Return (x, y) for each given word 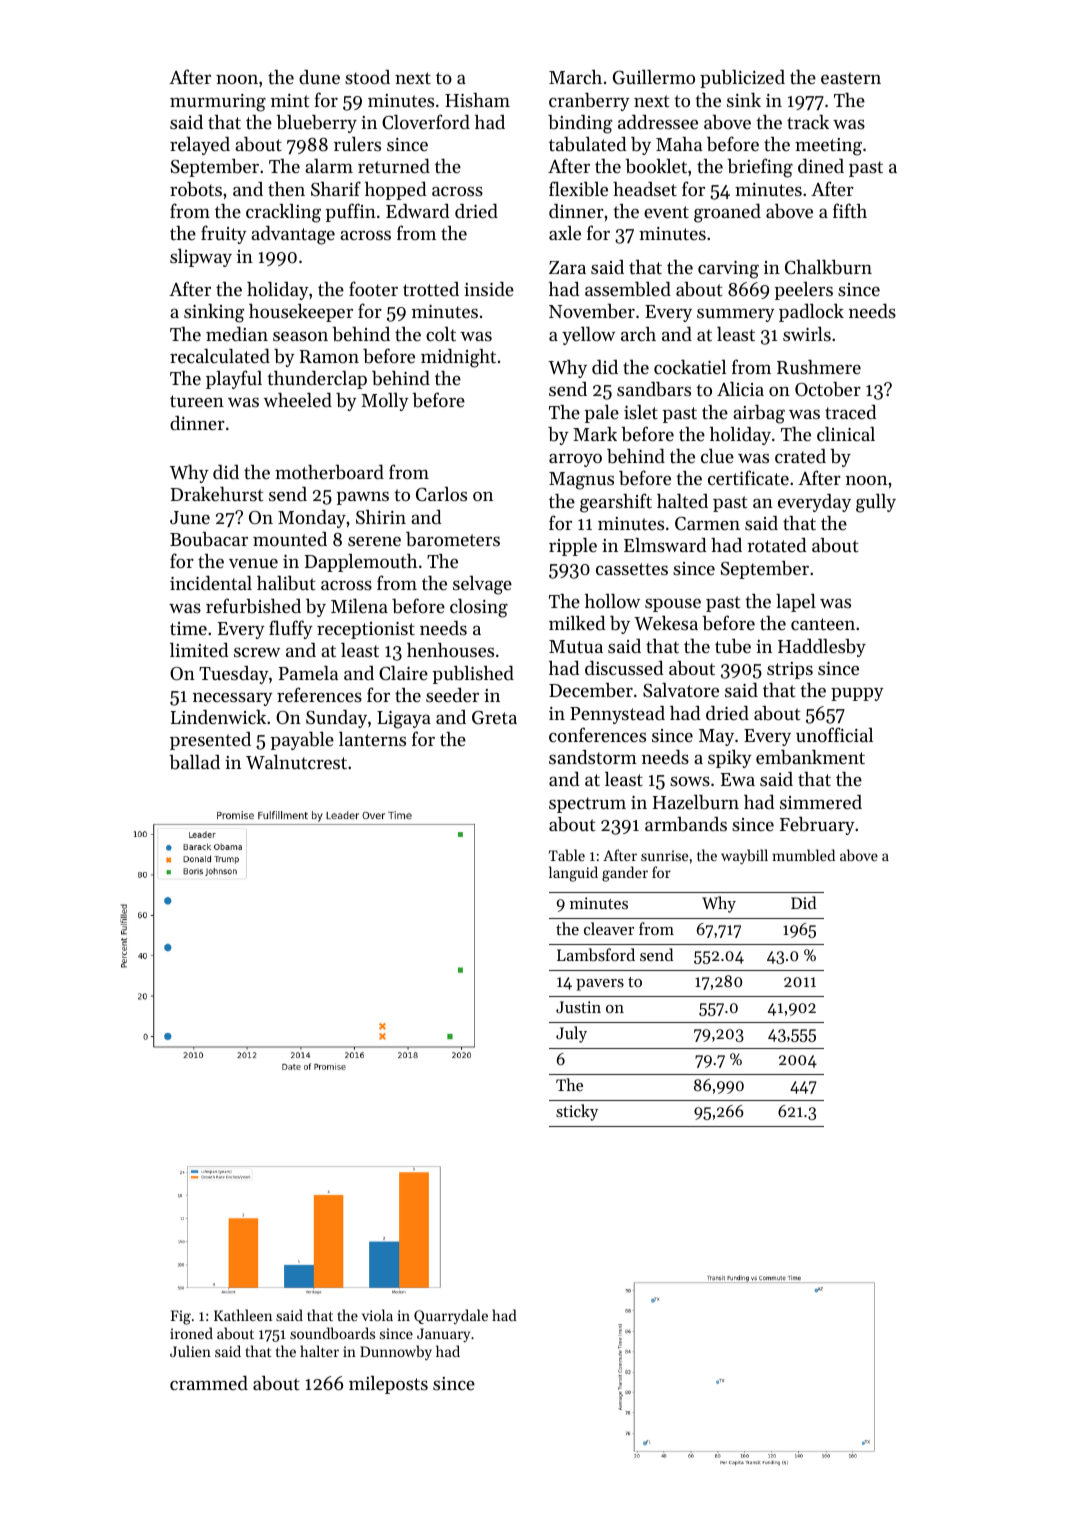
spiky (730, 759)
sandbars (654, 389)
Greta (494, 718)
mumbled (803, 855)
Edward (418, 211)
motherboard (329, 472)
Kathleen (243, 1315)
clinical (846, 434)
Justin (578, 1007)
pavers (600, 985)
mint (290, 100)
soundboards (332, 1333)
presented (210, 741)
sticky (577, 1112)
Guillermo (654, 77)
